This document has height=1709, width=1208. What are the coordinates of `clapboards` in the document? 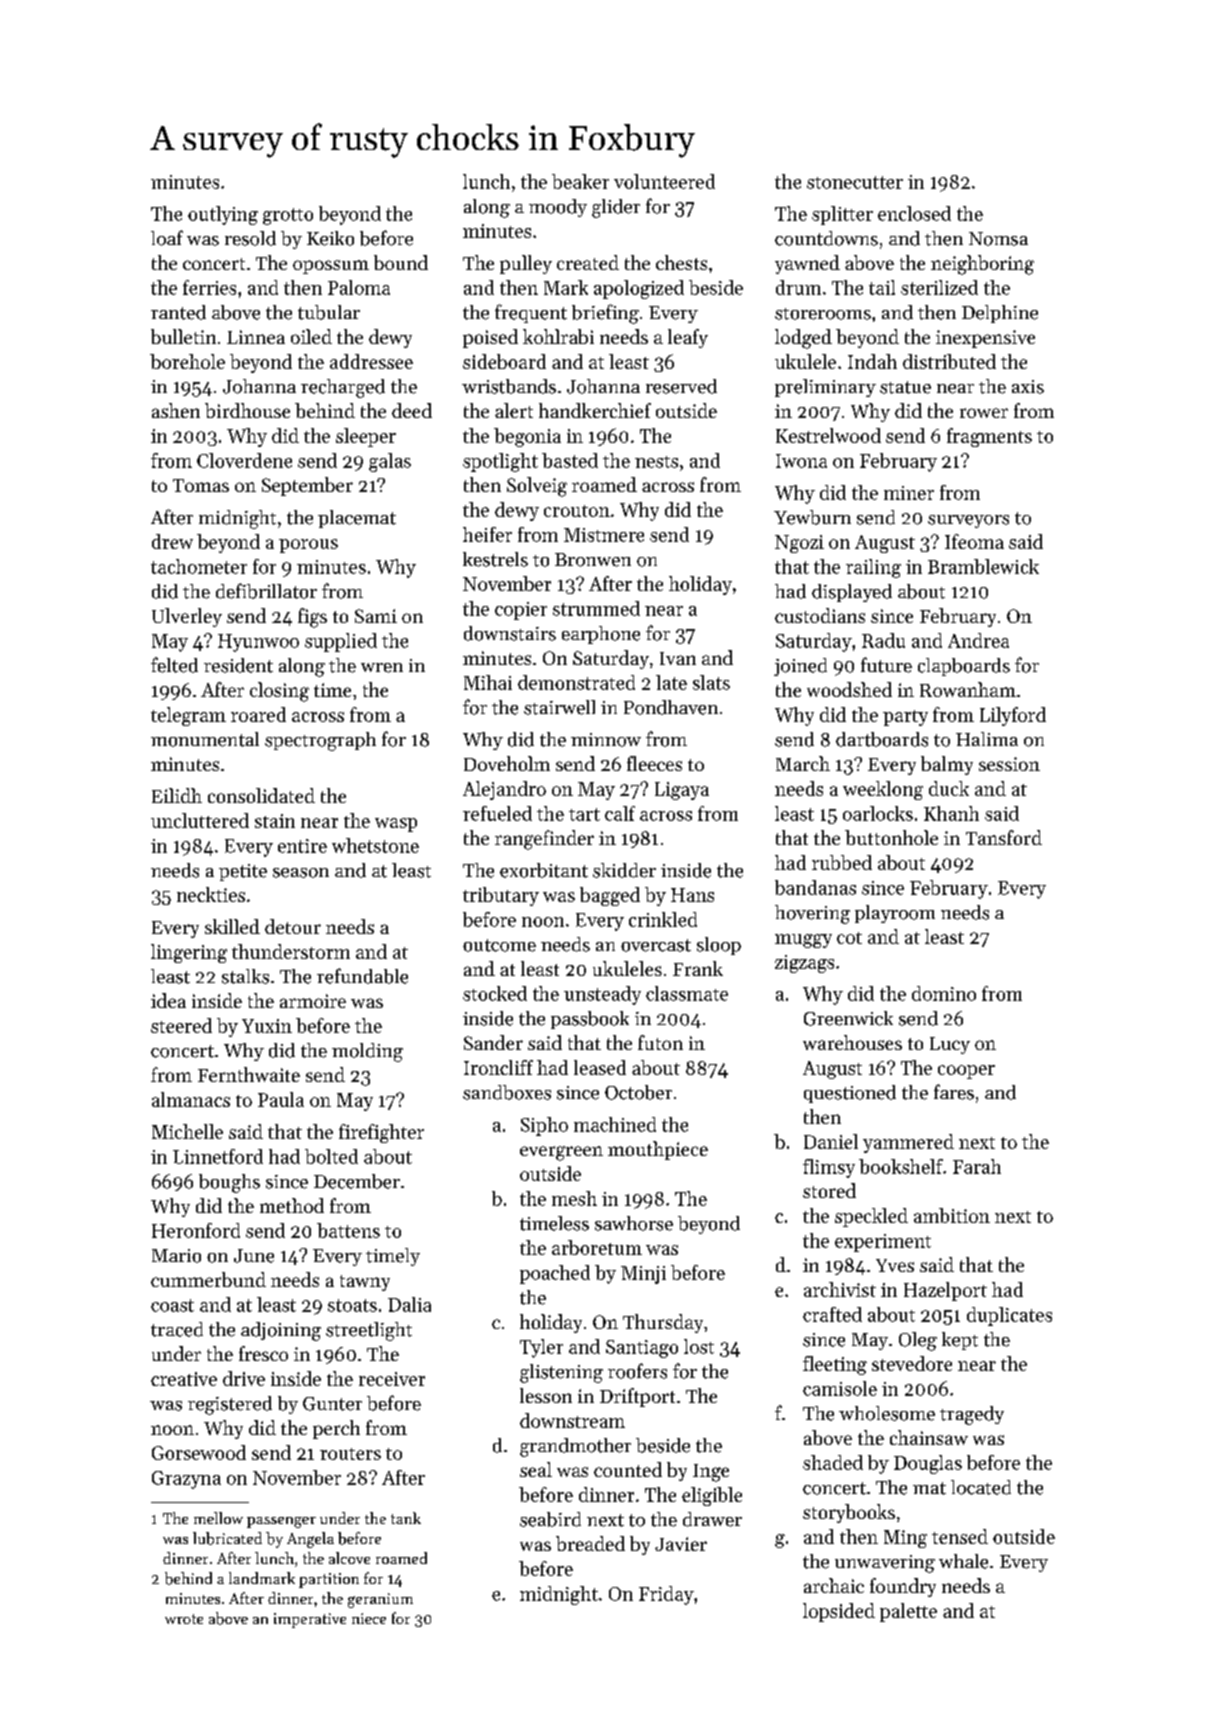 It's located at (964, 667).
